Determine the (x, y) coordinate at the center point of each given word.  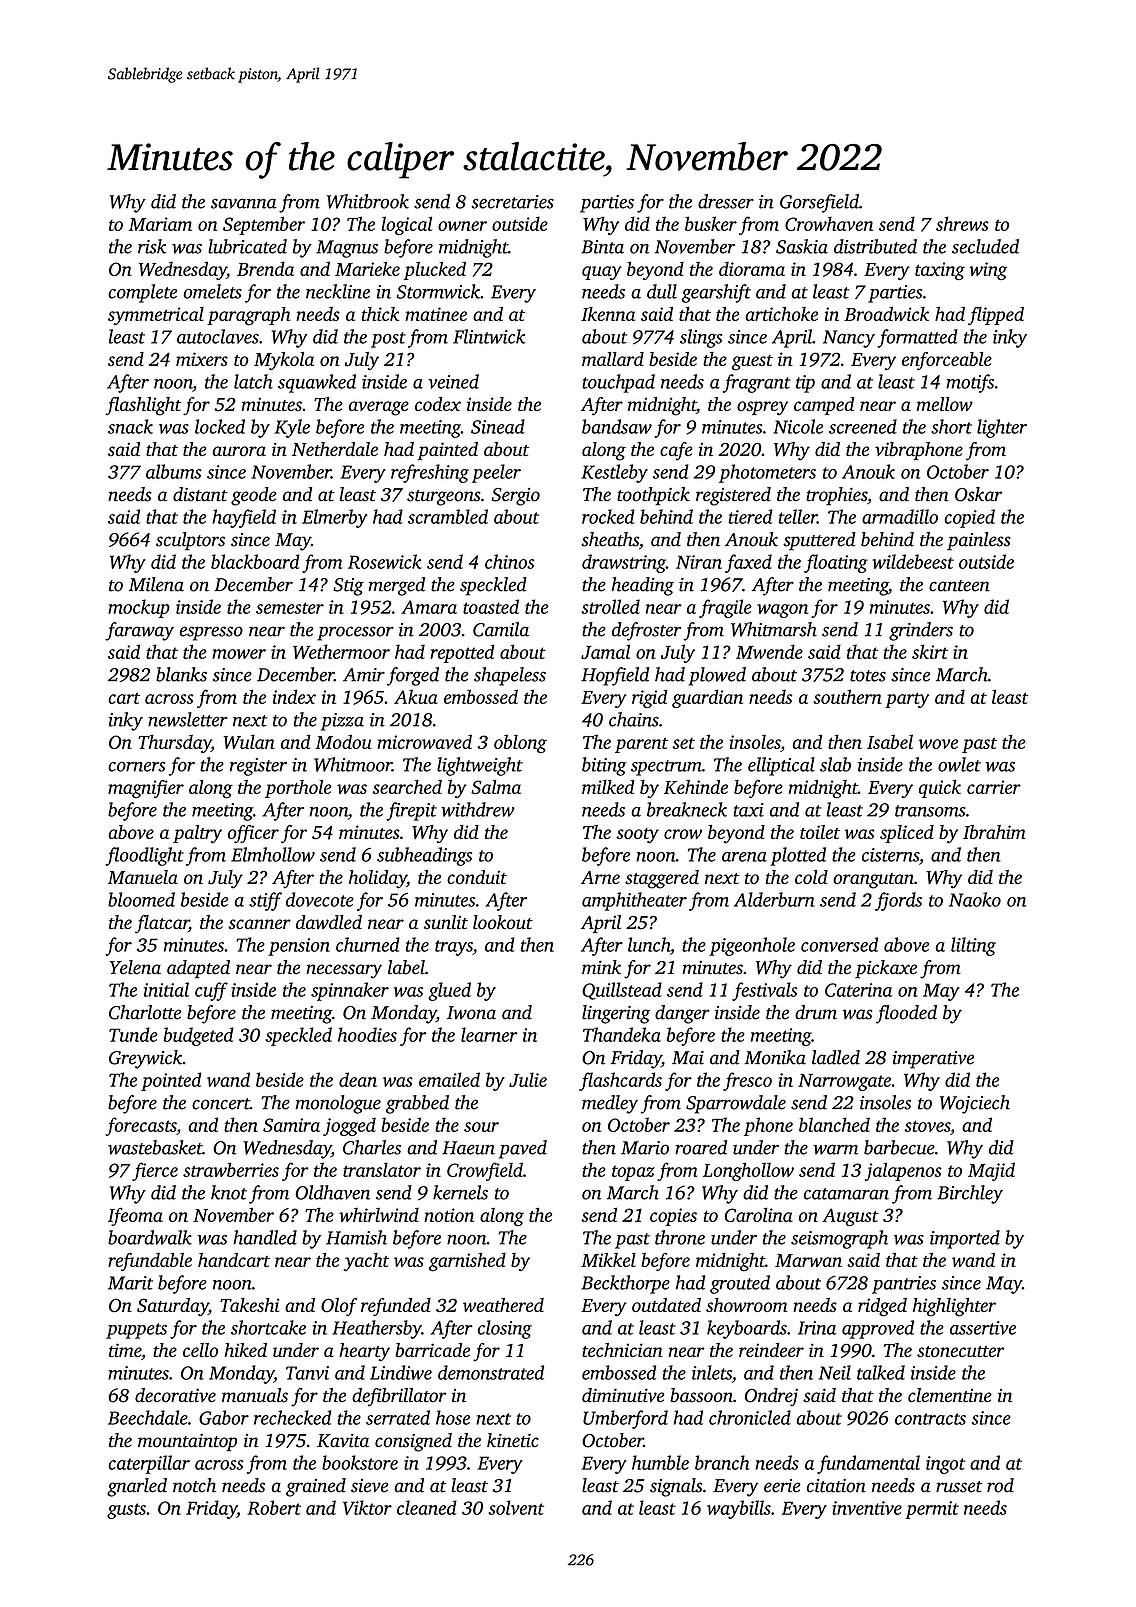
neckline (338, 291)
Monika (775, 1057)
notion (449, 1215)
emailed (449, 1079)
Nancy (849, 339)
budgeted (198, 1036)
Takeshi (249, 1305)
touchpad (618, 383)
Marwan (808, 1260)
